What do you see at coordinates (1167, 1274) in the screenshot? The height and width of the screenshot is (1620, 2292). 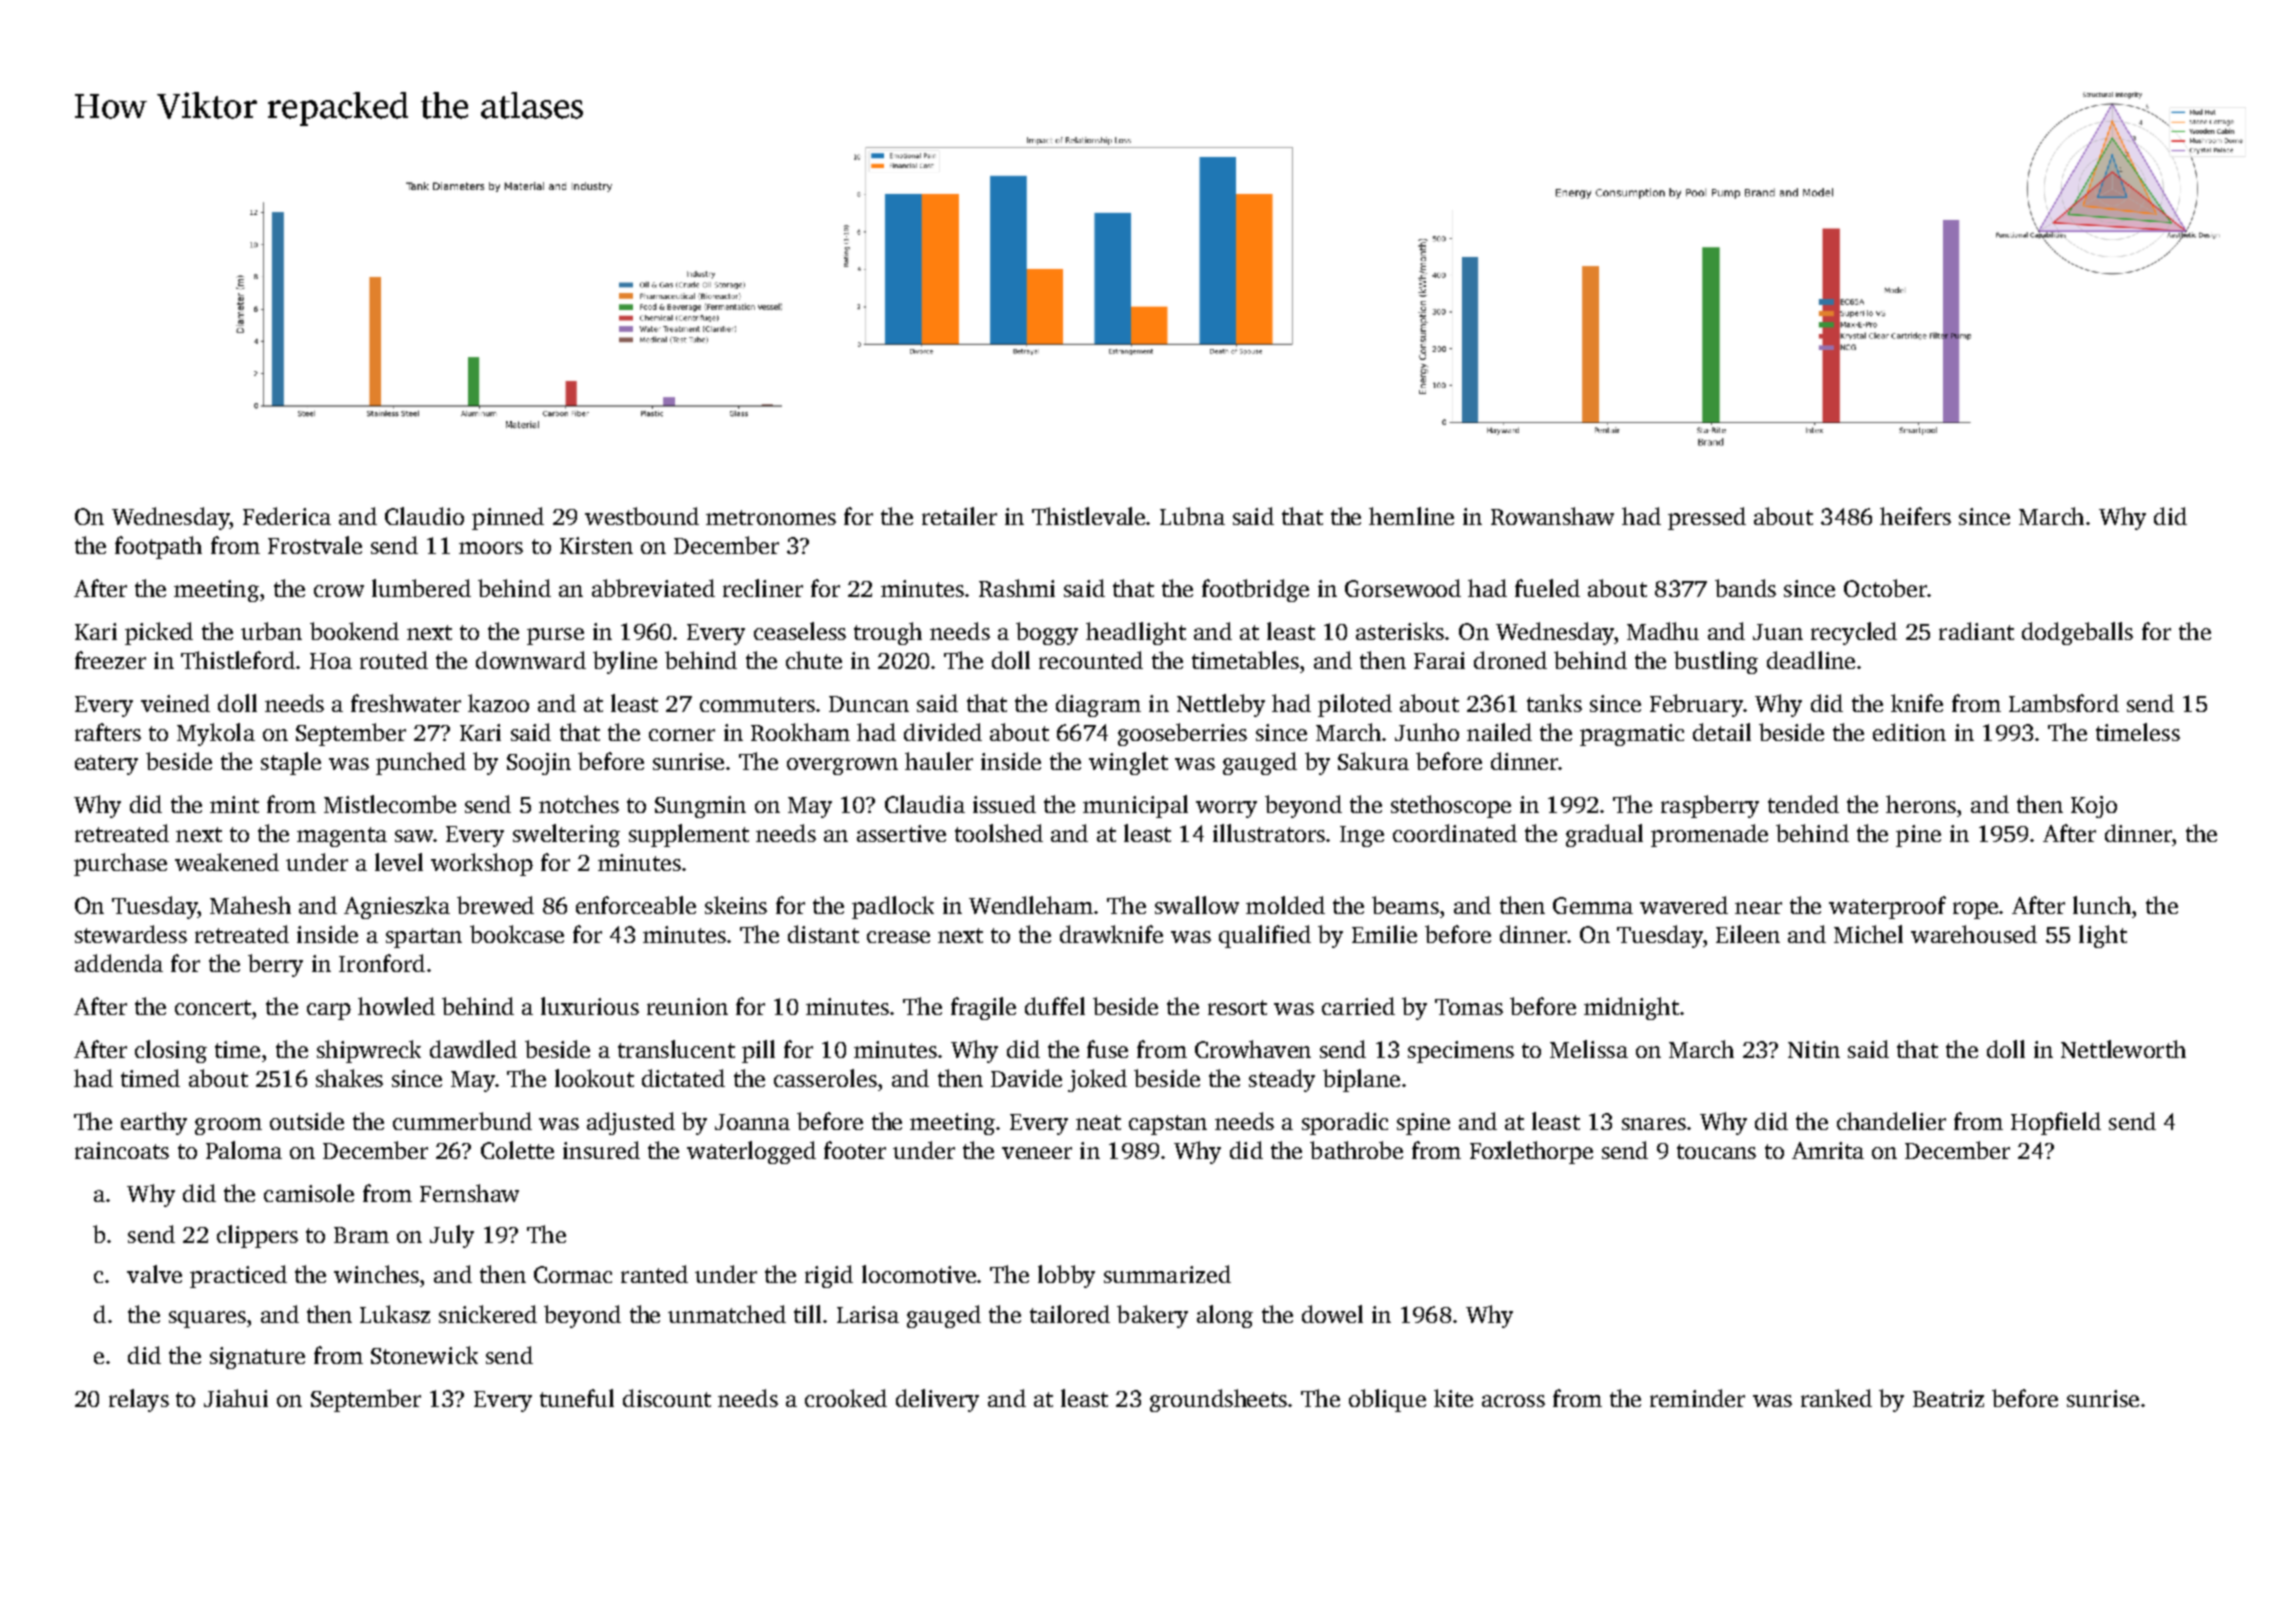 I see `summarized` at bounding box center [1167, 1274].
